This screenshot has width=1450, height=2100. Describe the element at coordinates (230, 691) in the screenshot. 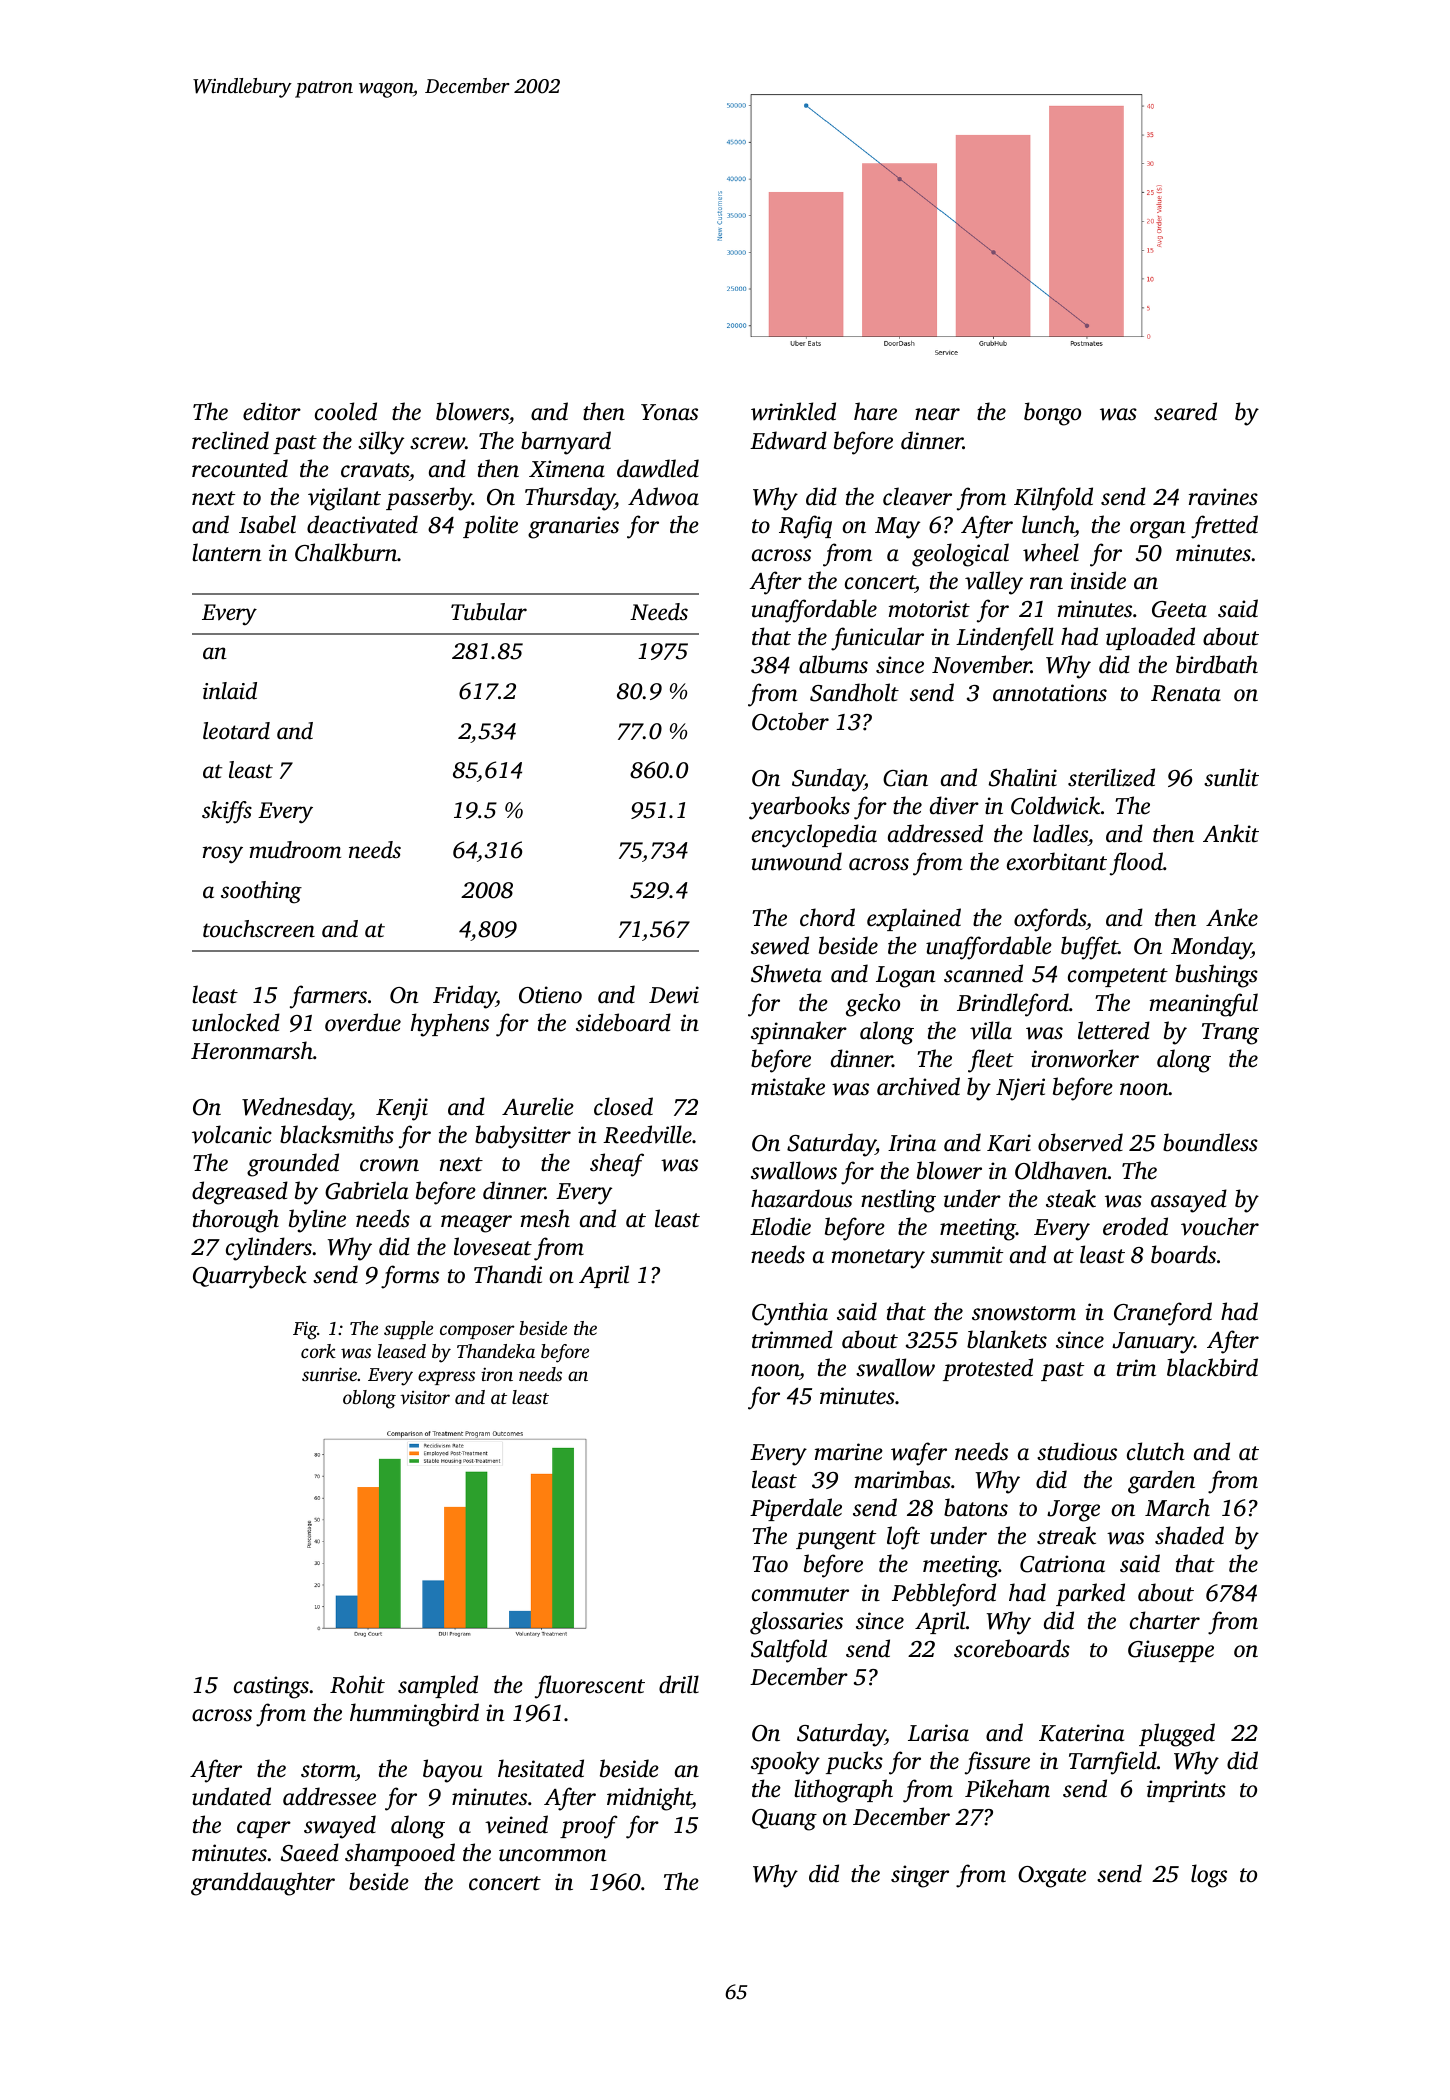

I see `inlaid` at that location.
